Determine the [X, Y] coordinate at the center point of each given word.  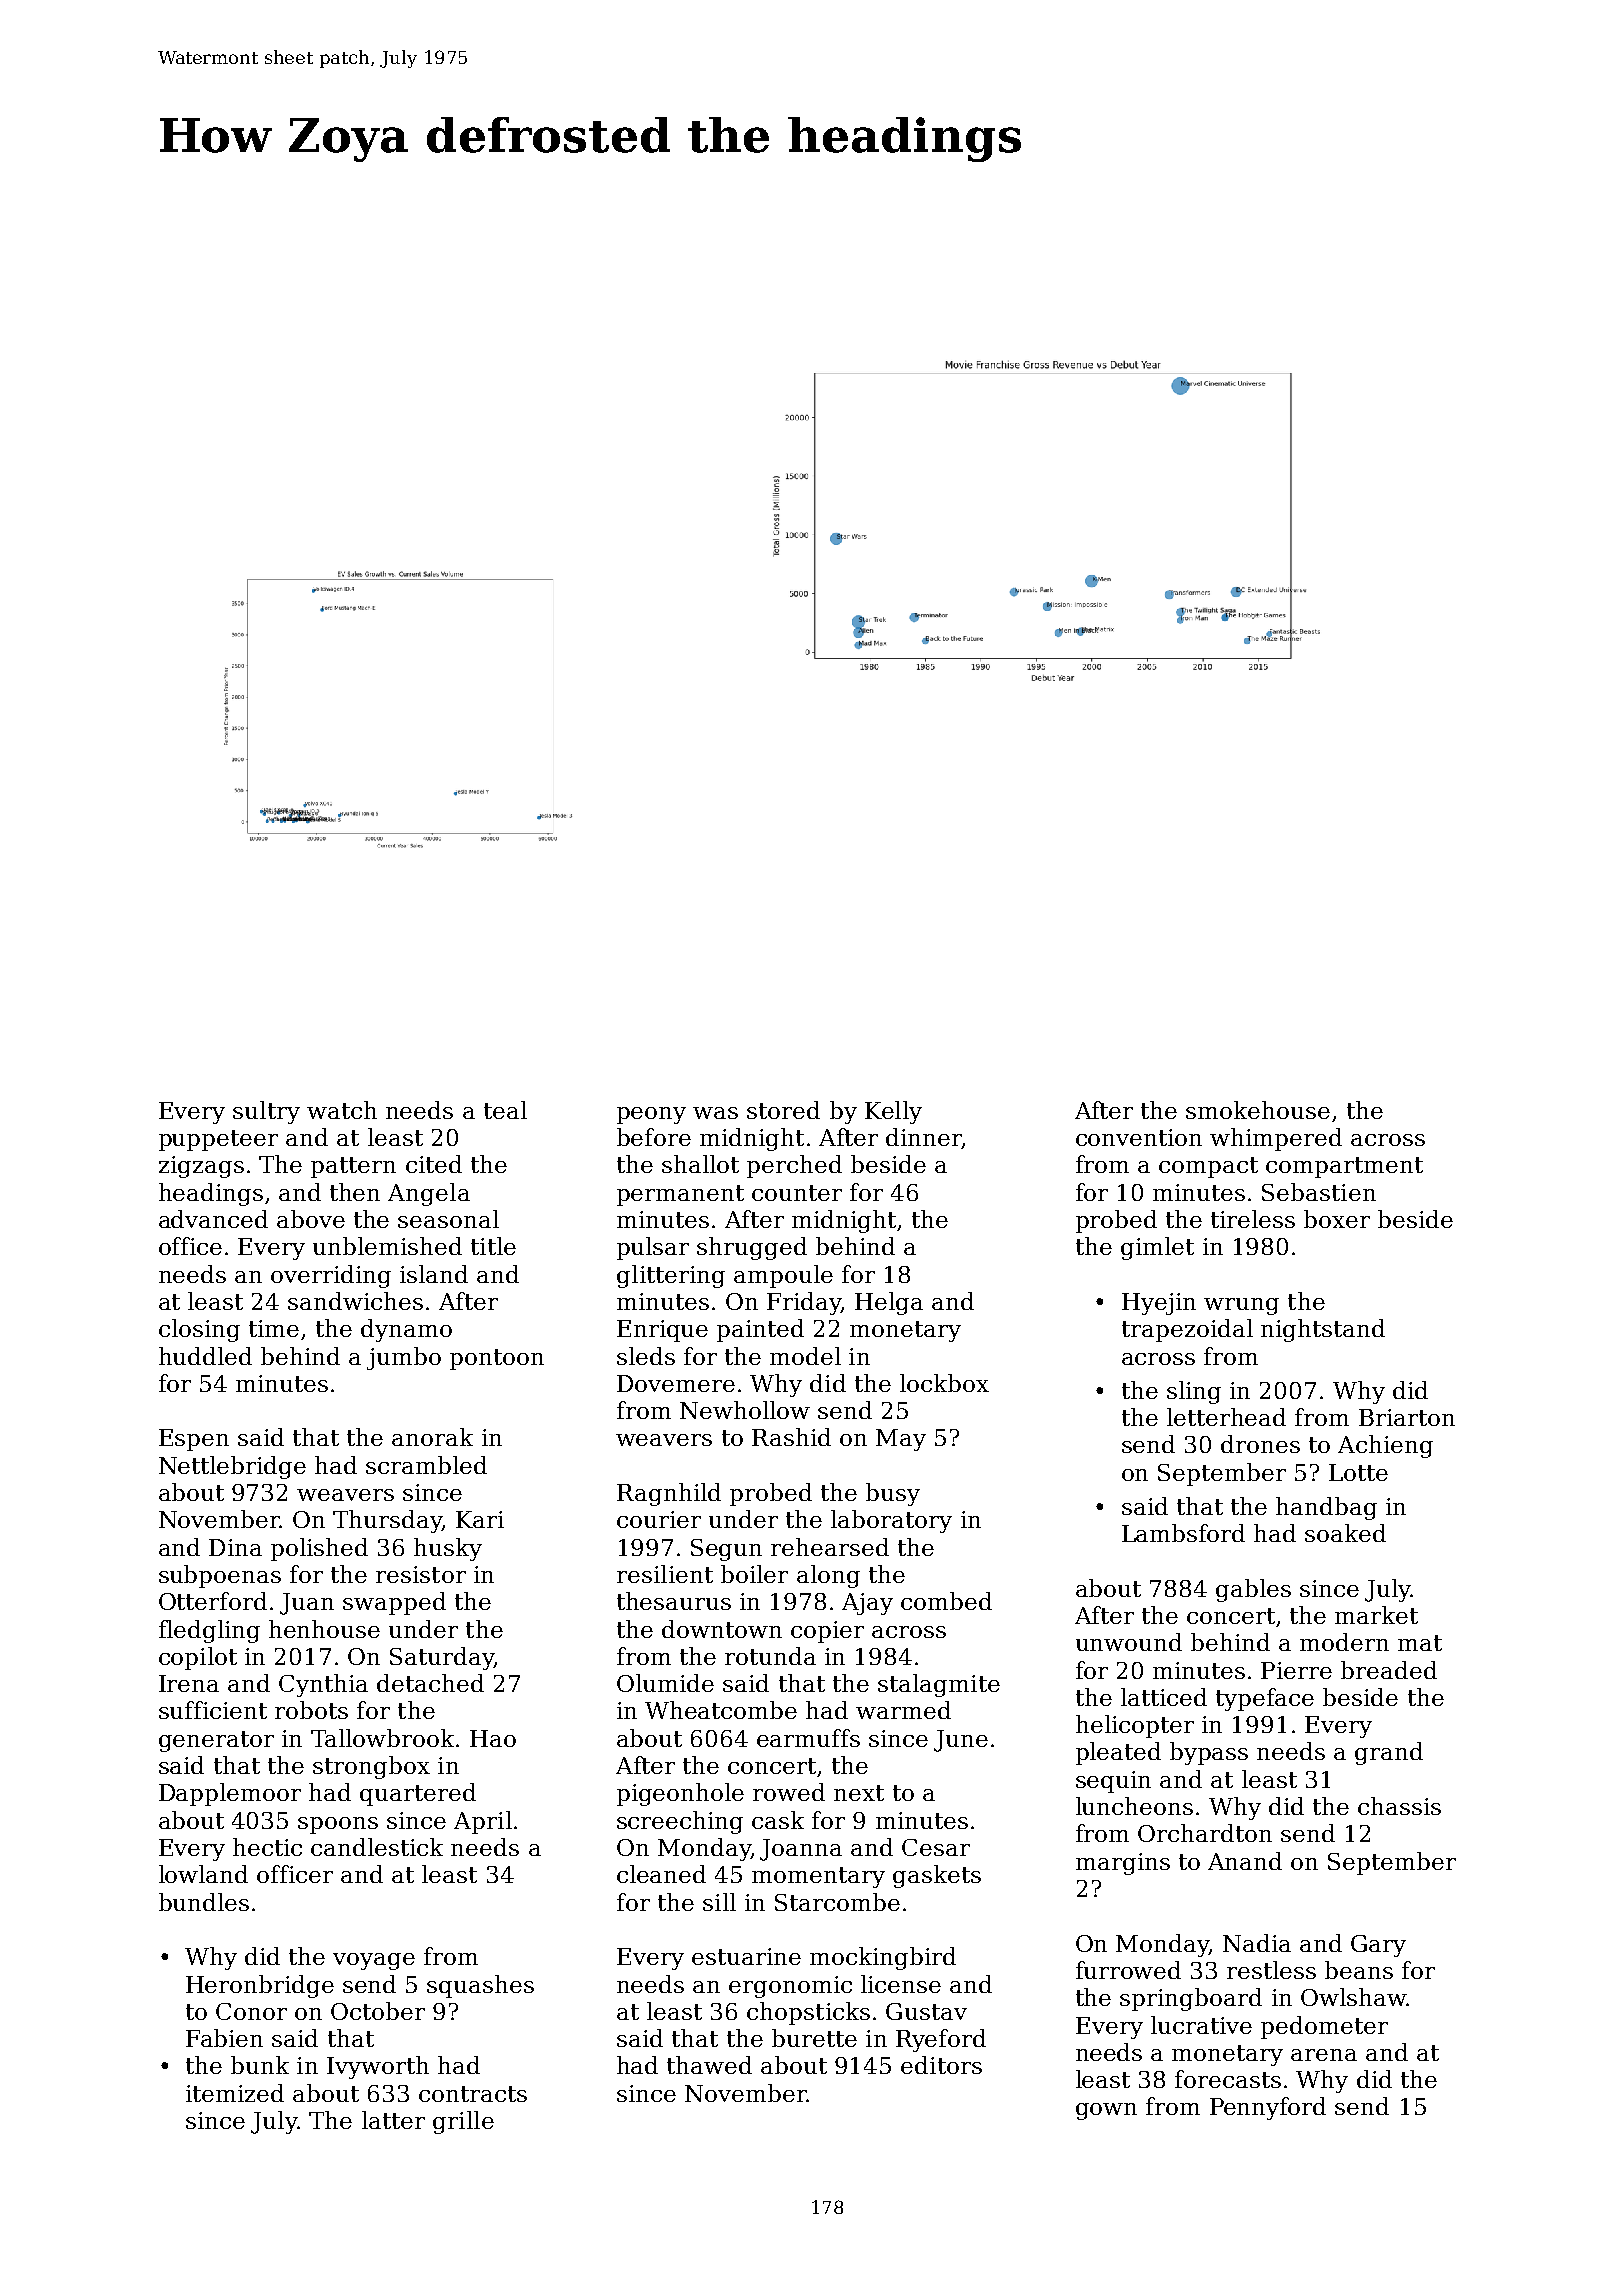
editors [941, 2065]
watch [342, 1110]
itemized [235, 2093]
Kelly [893, 1112]
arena [1324, 2055]
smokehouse [1258, 1110]
